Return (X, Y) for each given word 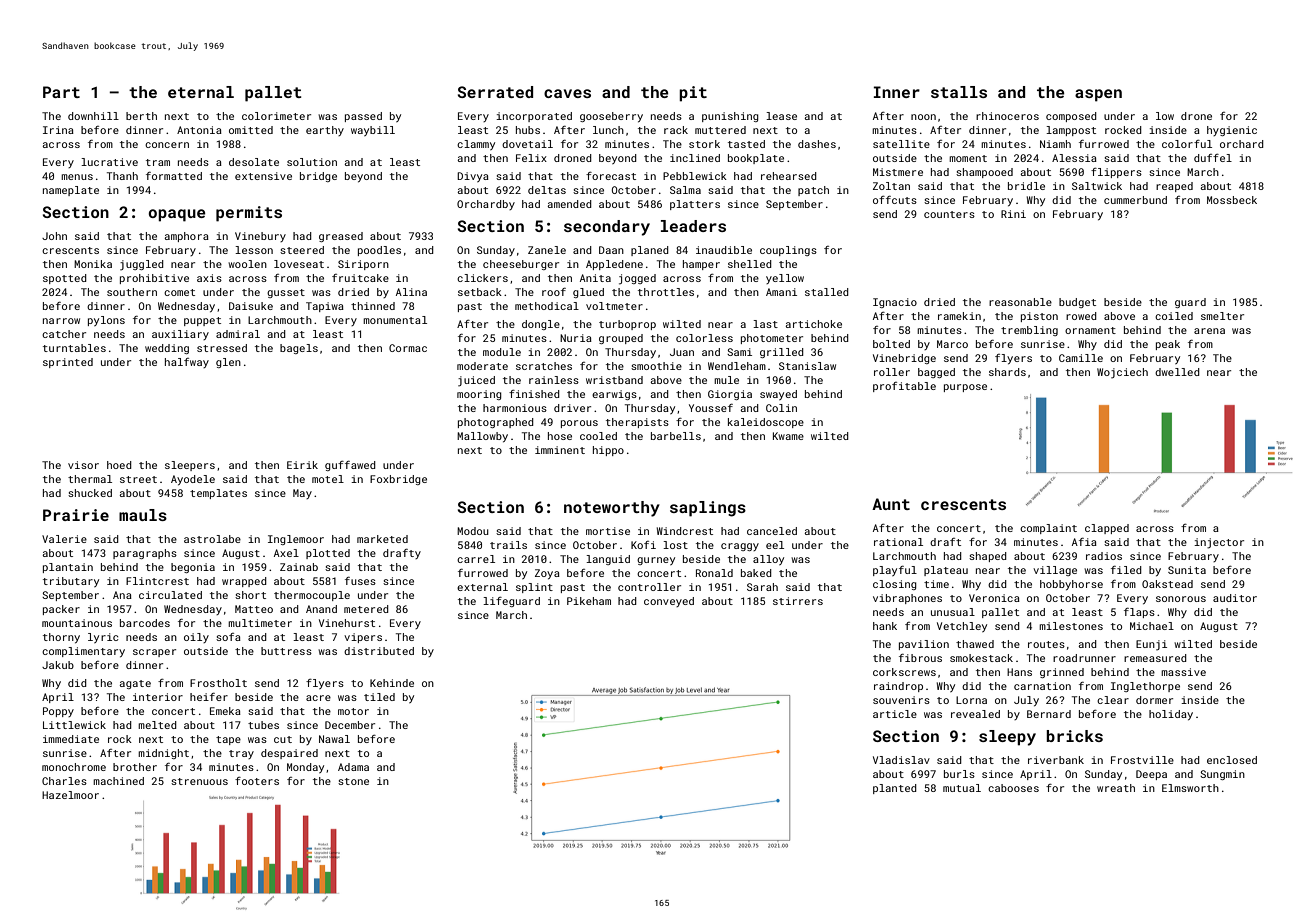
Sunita (1187, 570)
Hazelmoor (70, 795)
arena (1209, 331)
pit (693, 94)
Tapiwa (325, 307)
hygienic (1232, 131)
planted (895, 789)
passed (363, 117)
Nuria (576, 338)
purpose (965, 388)
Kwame (788, 436)
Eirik (302, 465)
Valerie (64, 539)
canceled (772, 531)
